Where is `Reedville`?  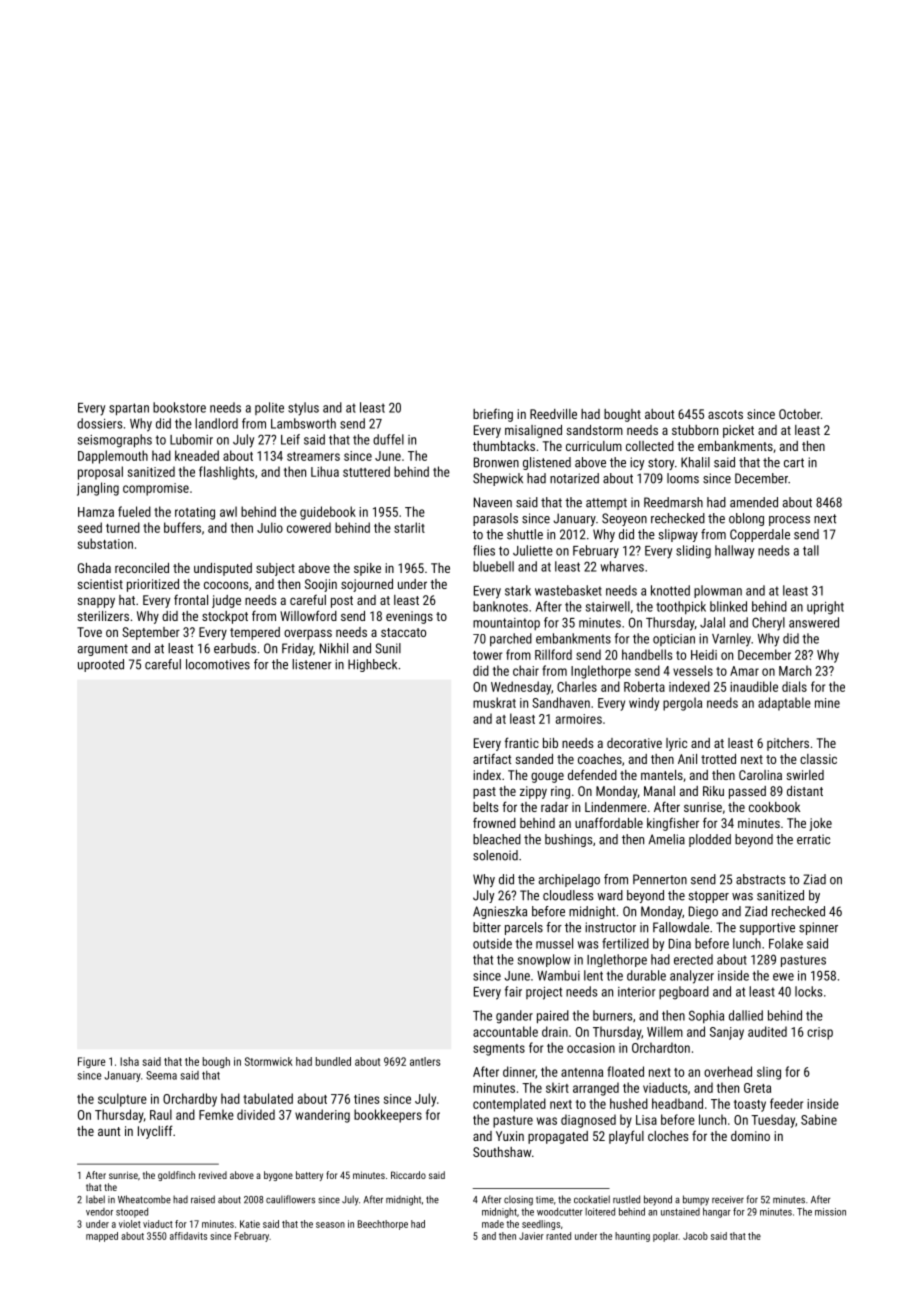
Reedville is located at coordinates (553, 414).
